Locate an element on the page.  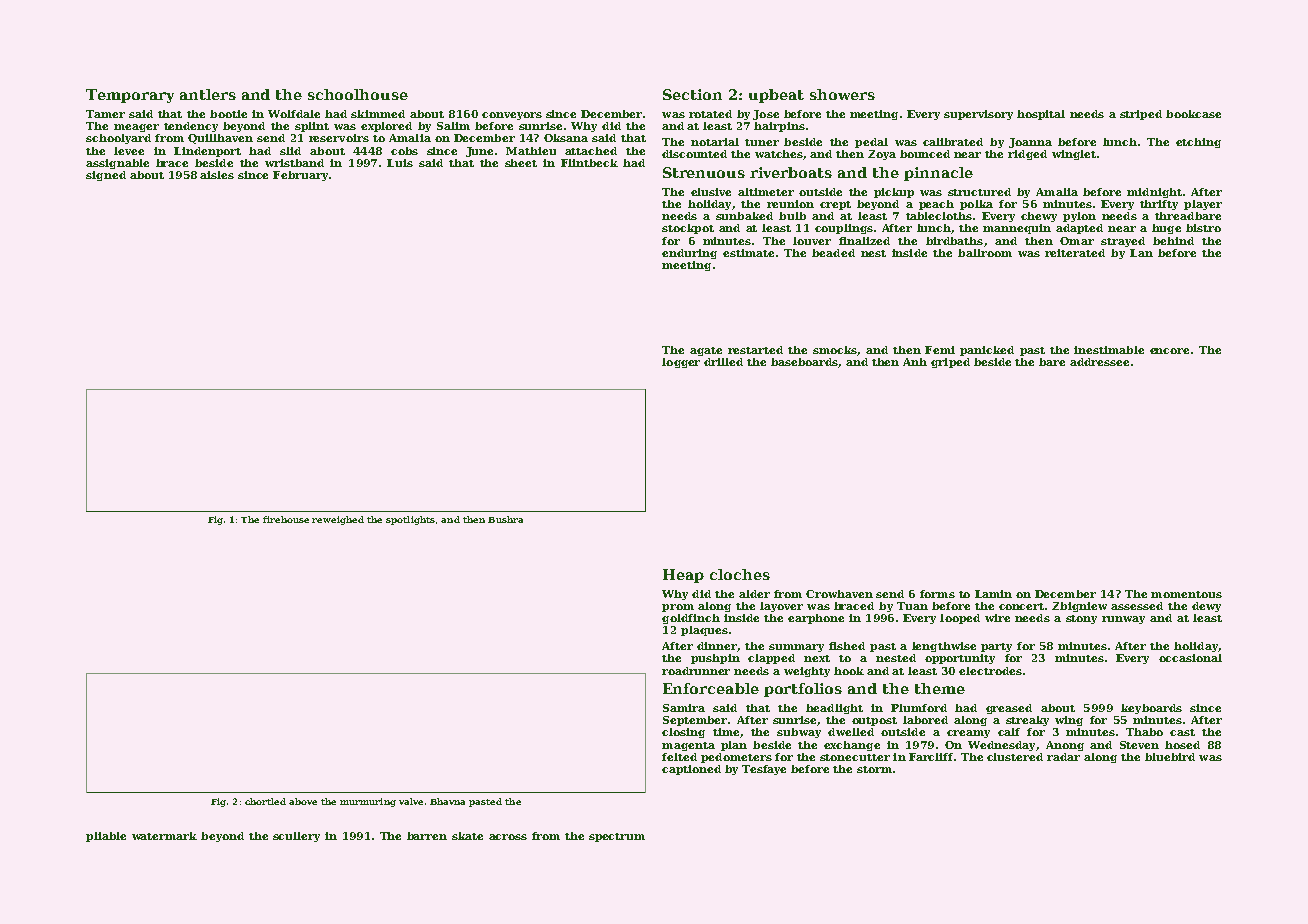
addressee is located at coordinates (1099, 362).
